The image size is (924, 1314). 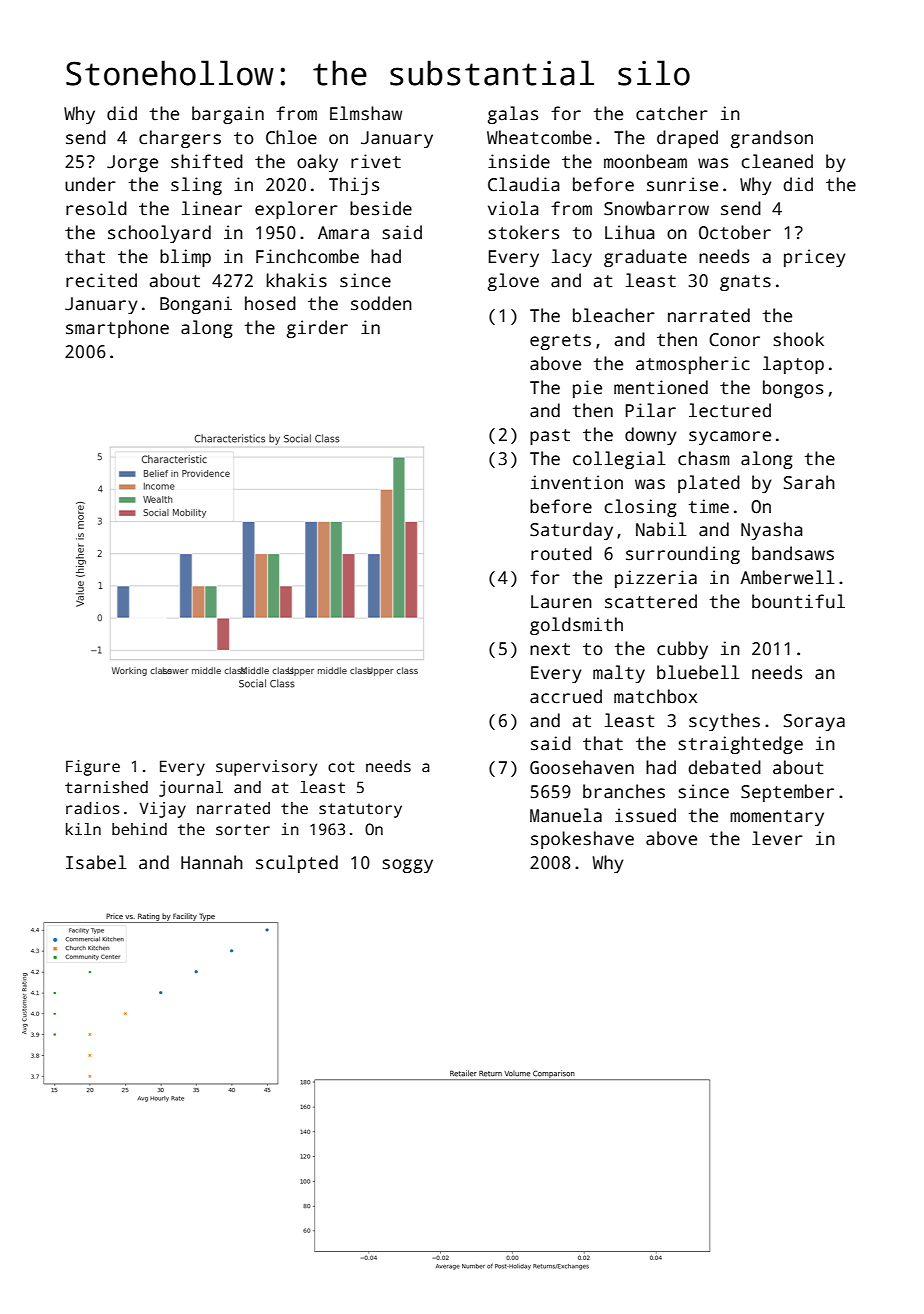 What do you see at coordinates (513, 282) in the screenshot?
I see `glove` at bounding box center [513, 282].
